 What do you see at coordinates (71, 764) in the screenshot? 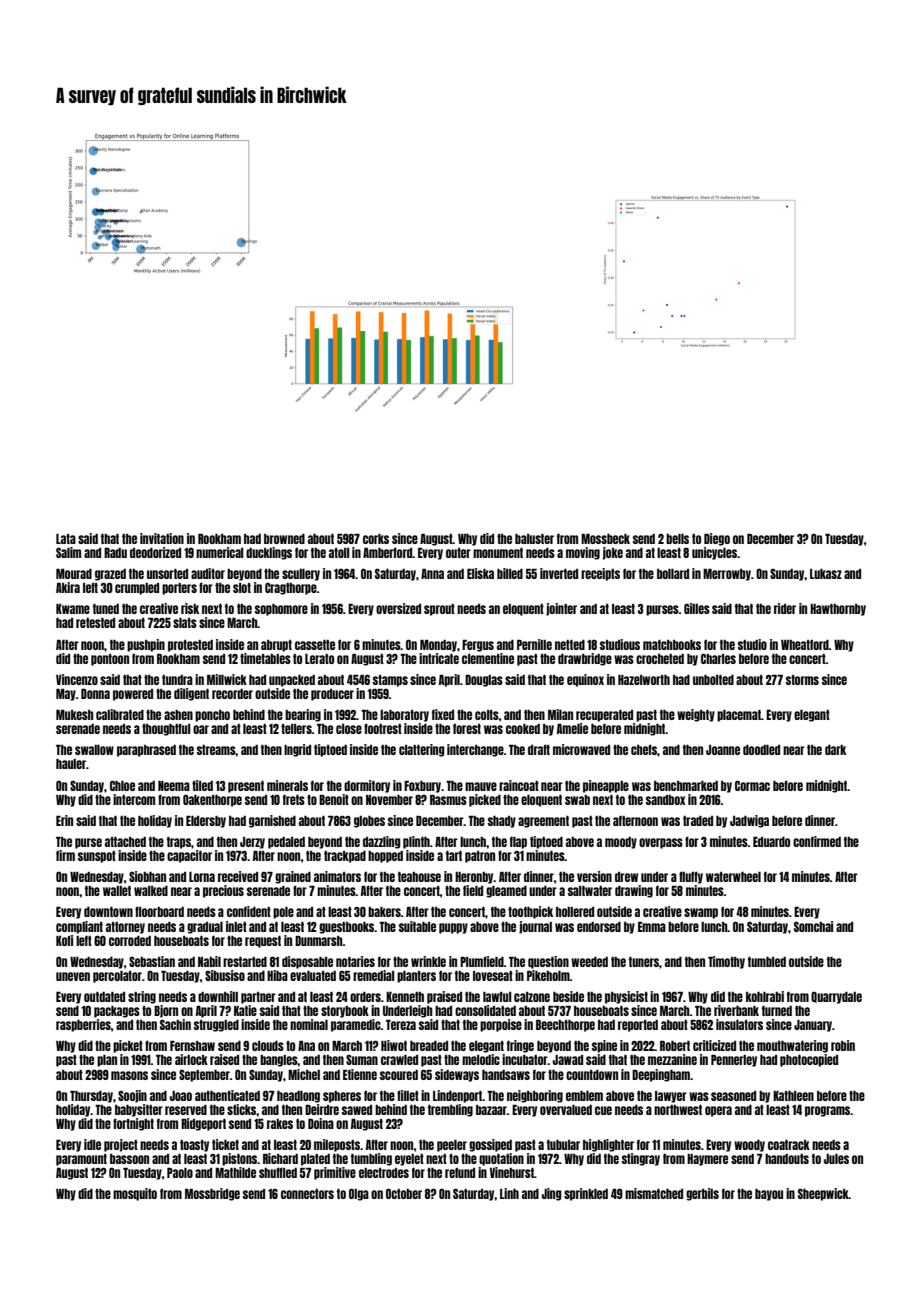
I see `hauler` at bounding box center [71, 764].
